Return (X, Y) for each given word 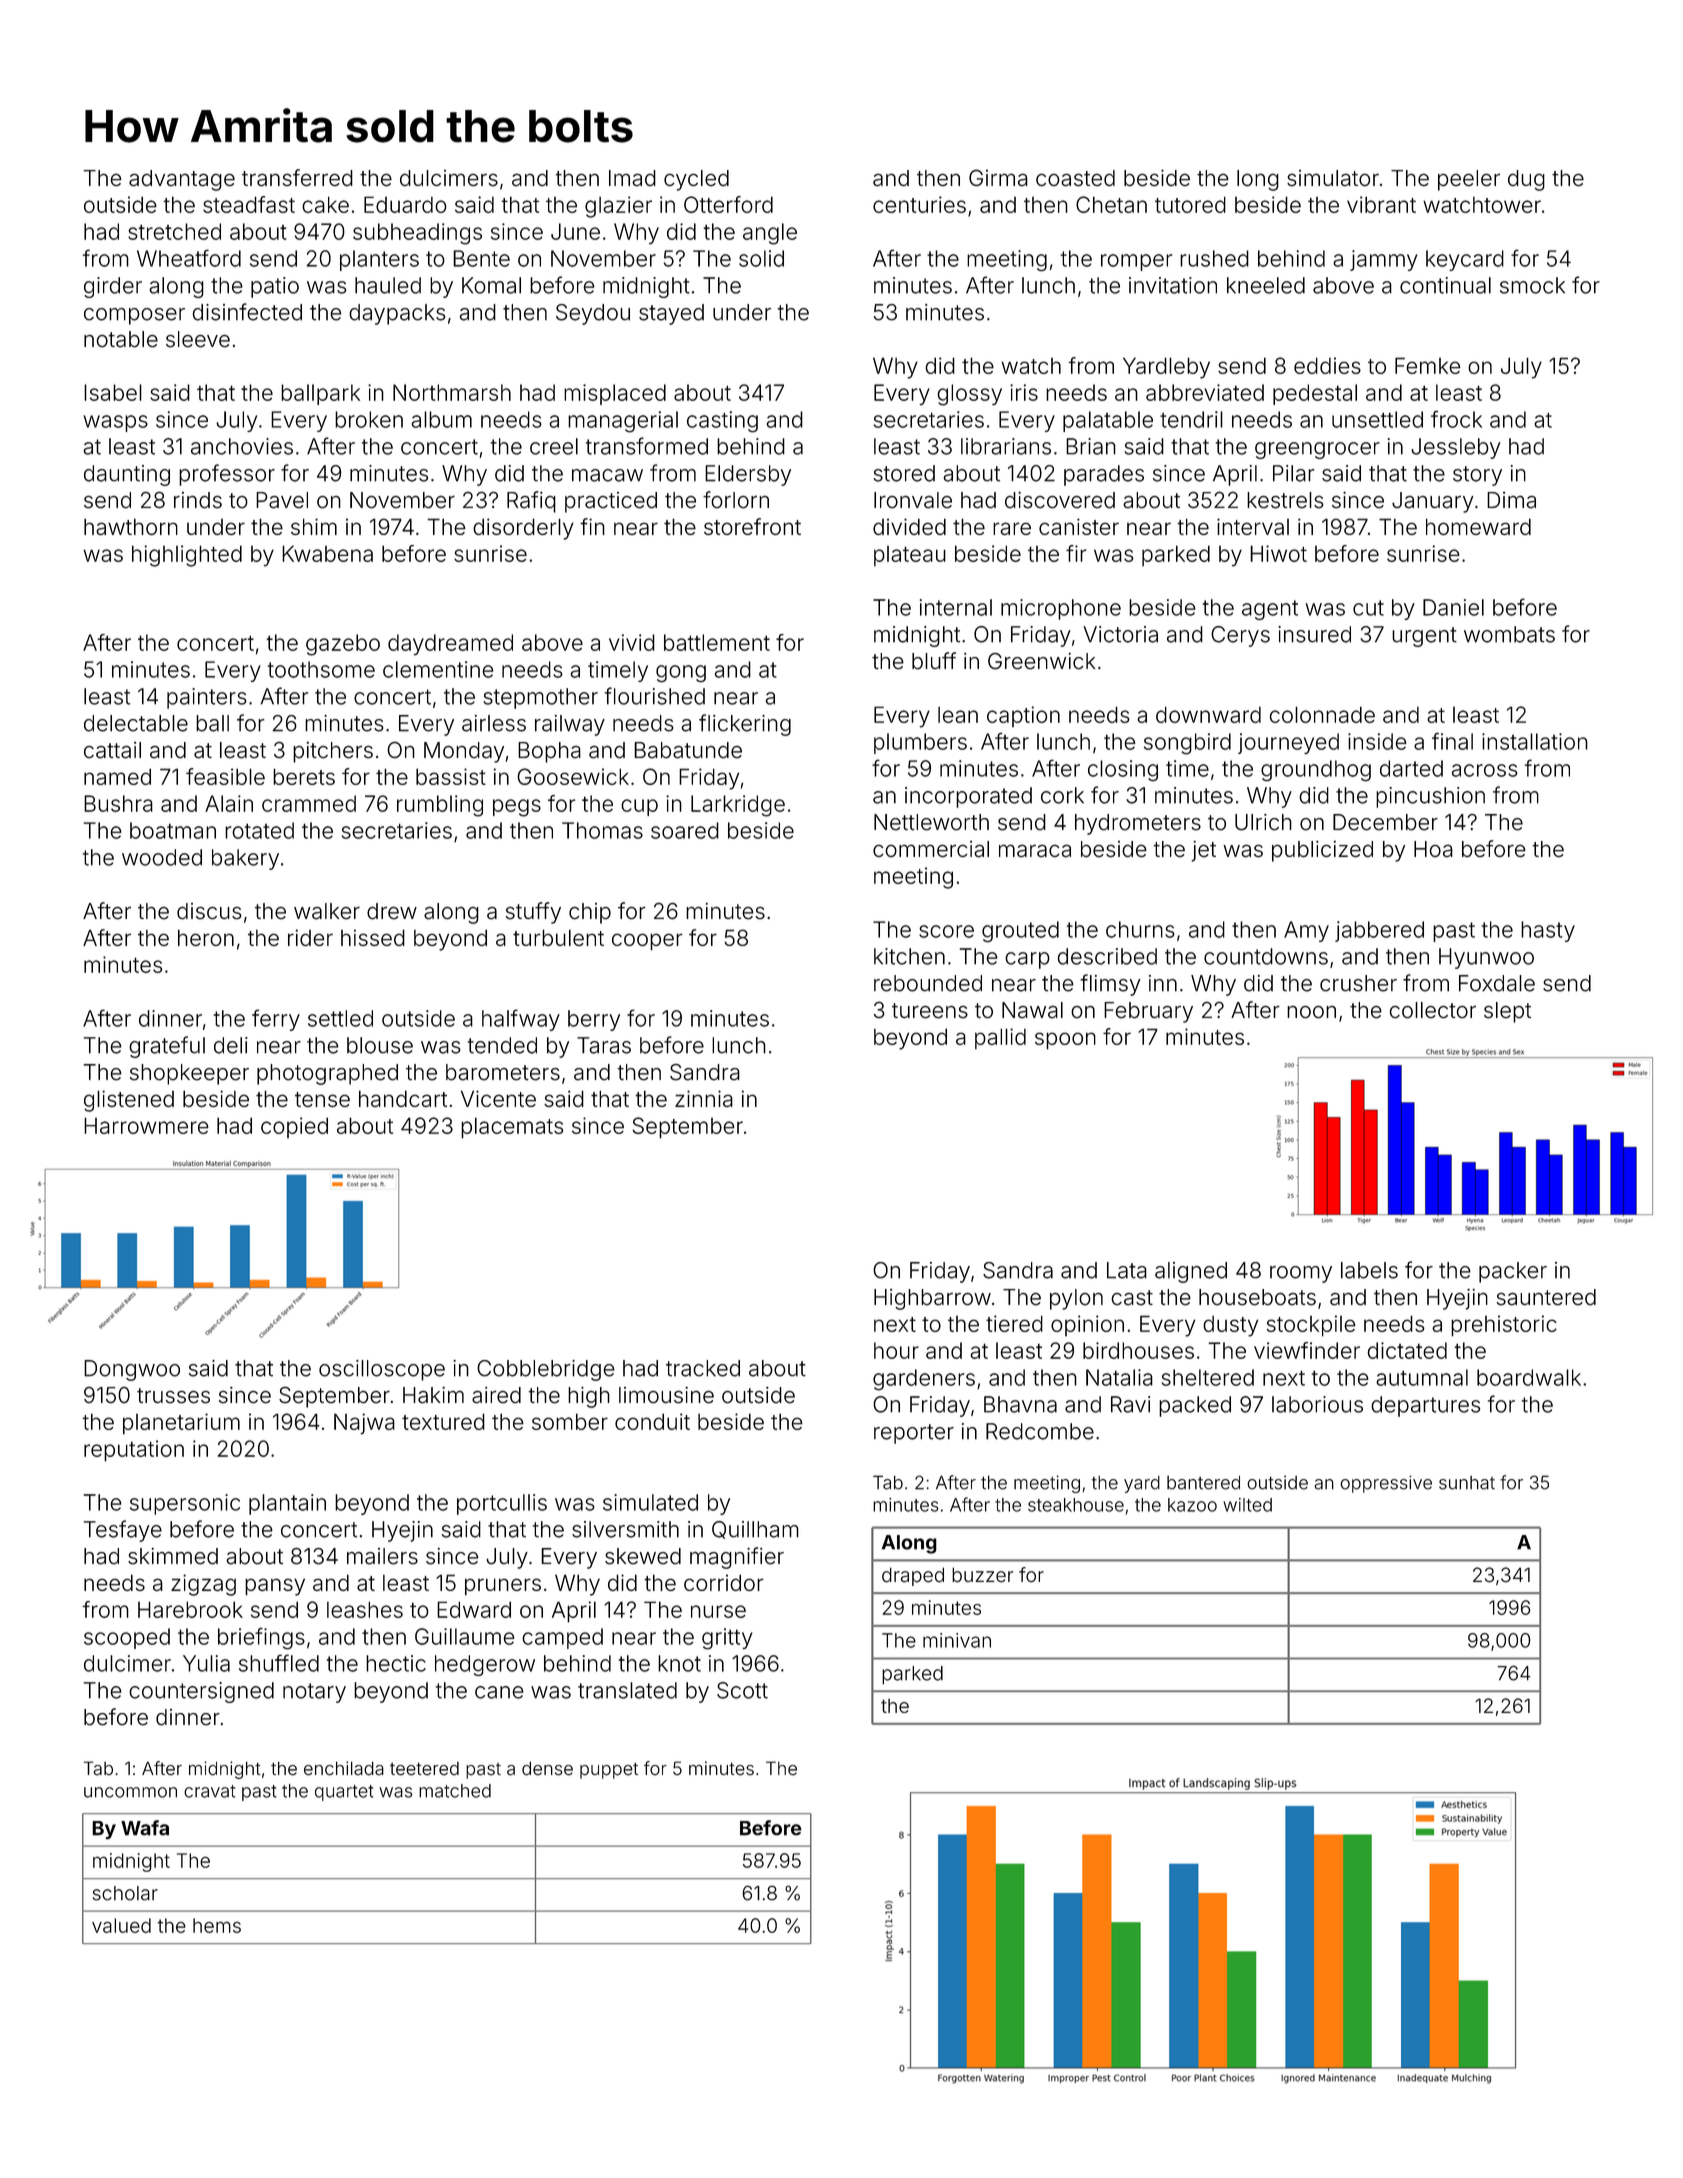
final (1452, 741)
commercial (931, 849)
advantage (182, 180)
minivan (957, 1640)
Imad (632, 178)
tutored (1190, 204)
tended (502, 1045)
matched (455, 1791)
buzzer (982, 1575)
